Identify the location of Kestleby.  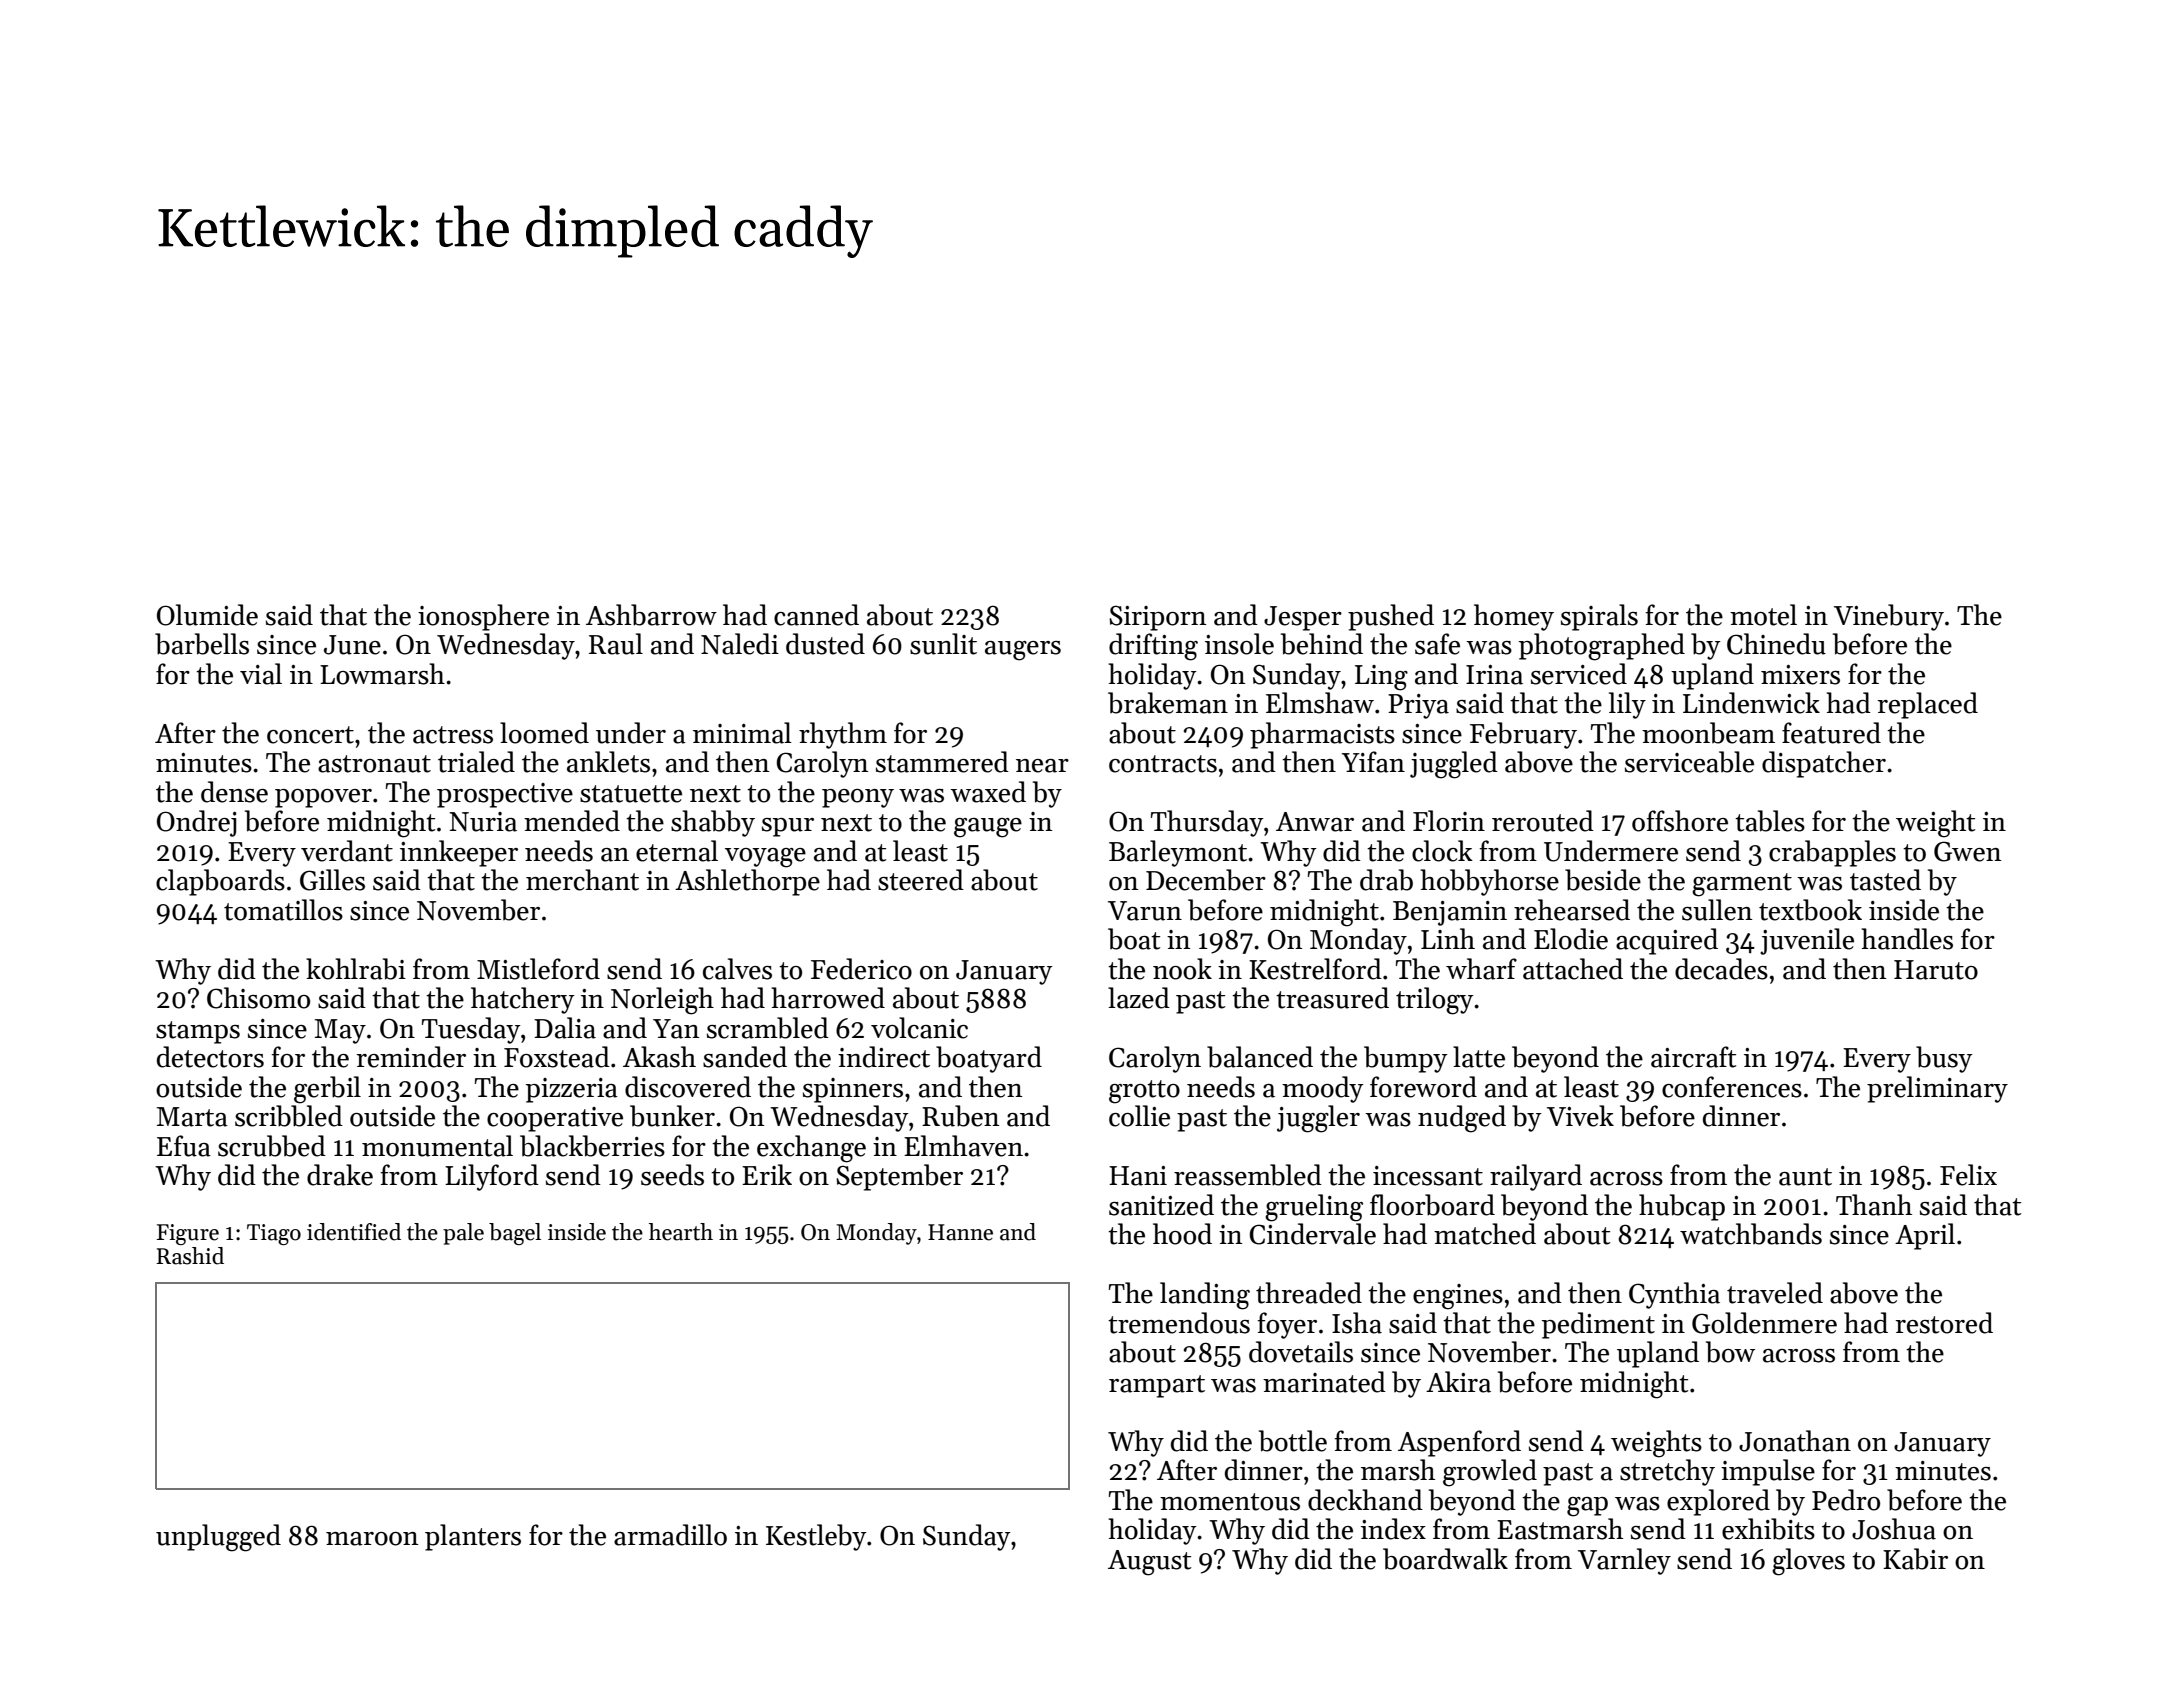
(816, 1537).
